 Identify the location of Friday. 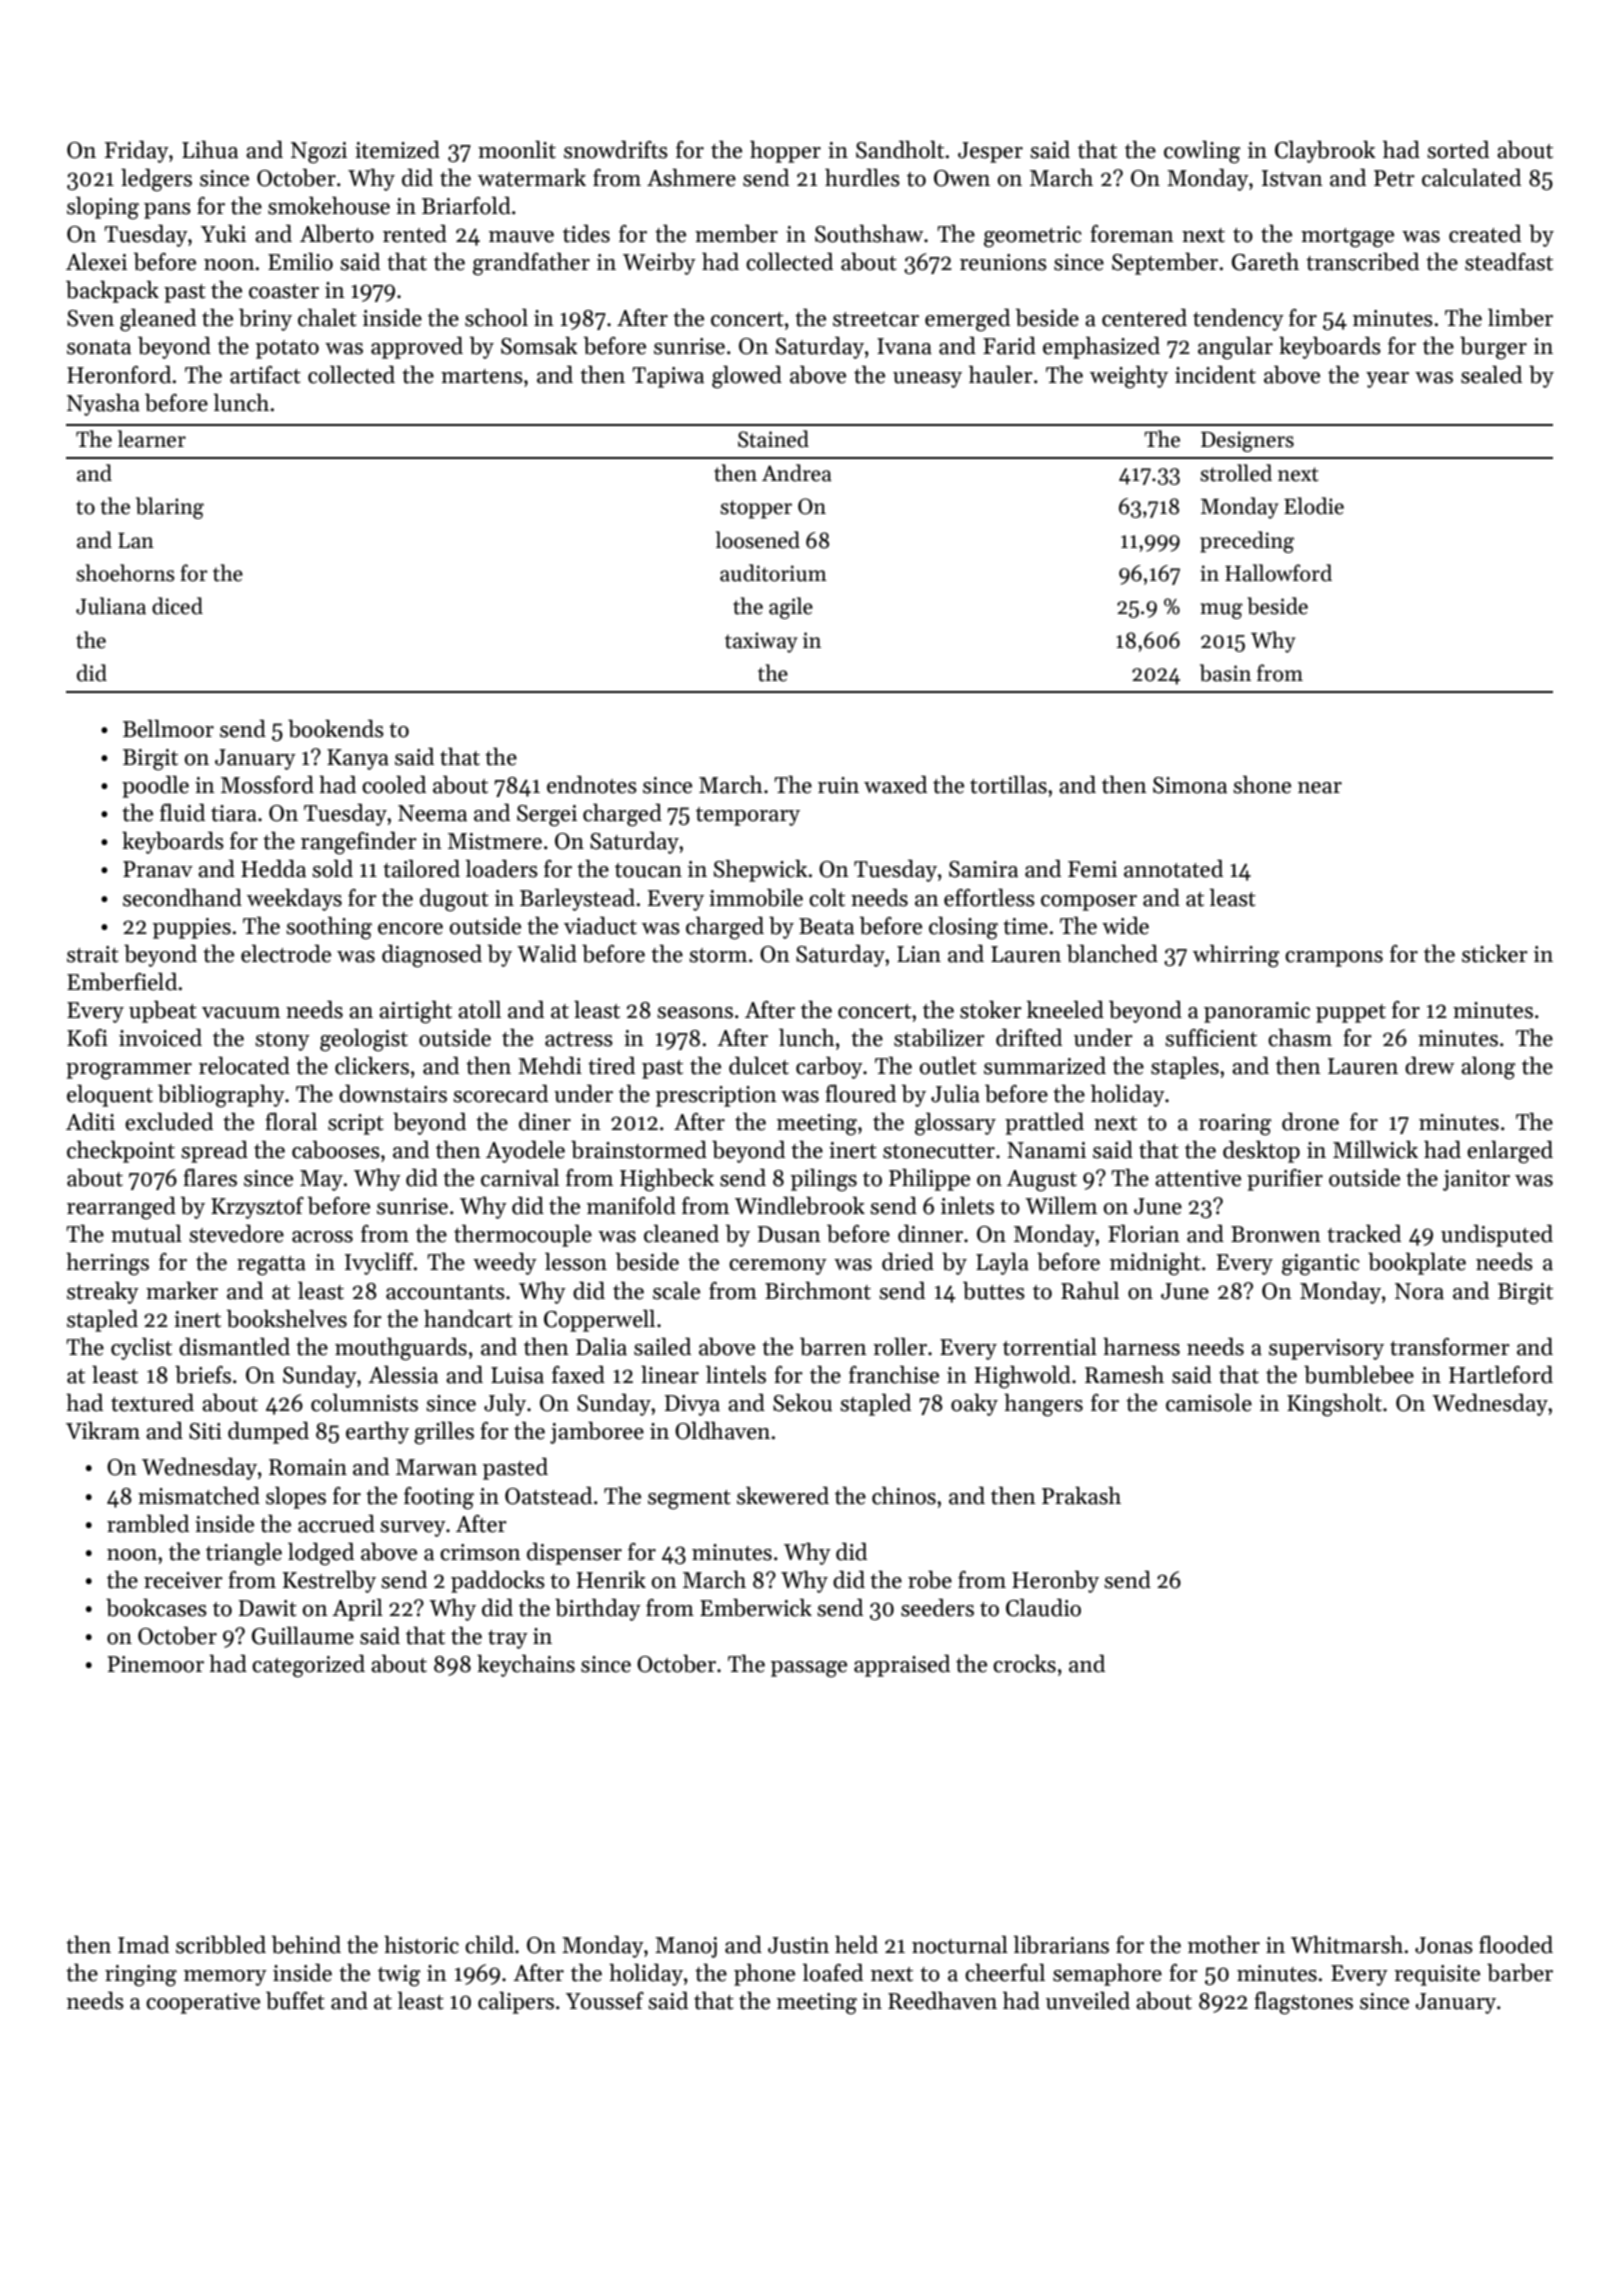
(137, 152).
